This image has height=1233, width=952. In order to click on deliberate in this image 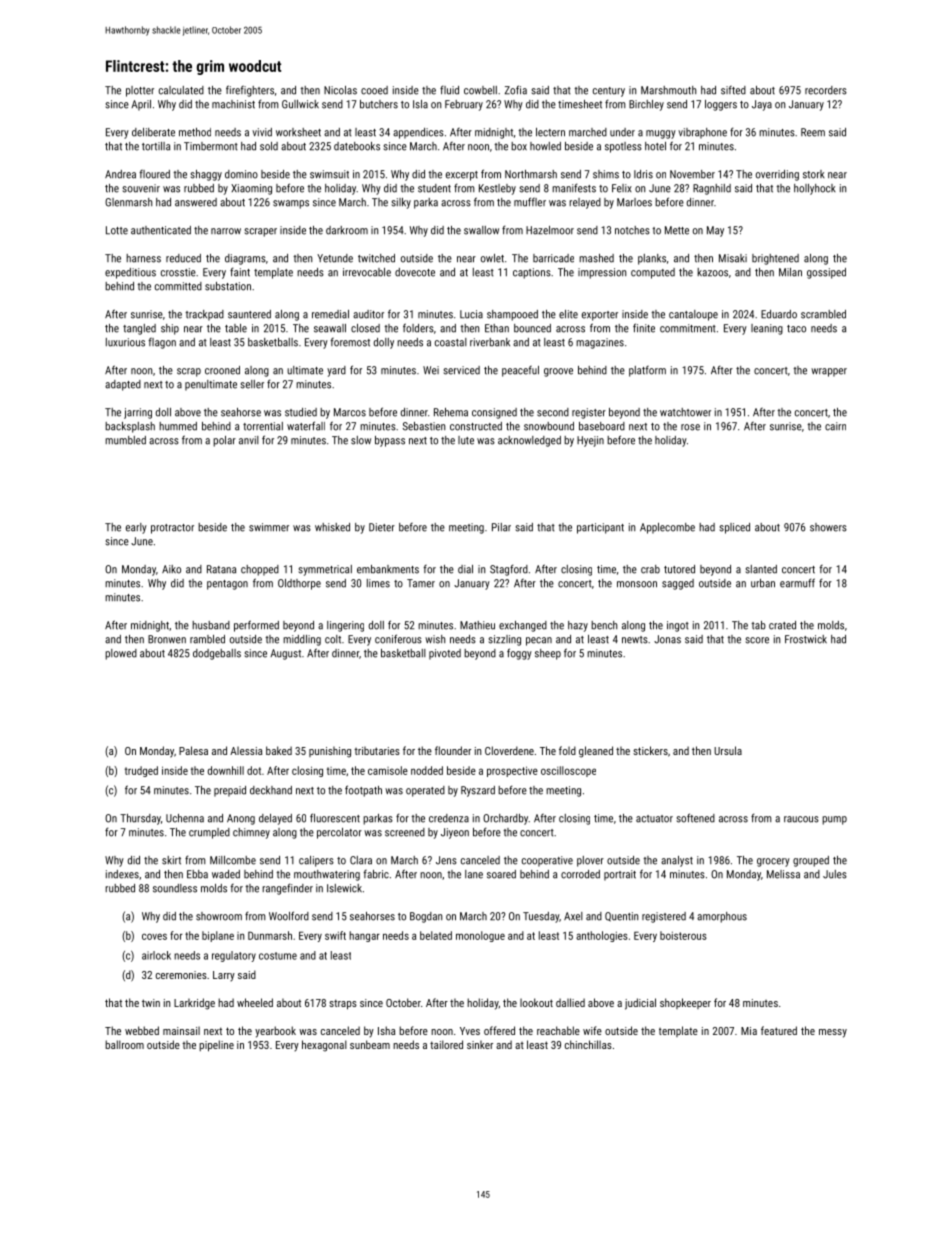, I will do `click(153, 132)`.
